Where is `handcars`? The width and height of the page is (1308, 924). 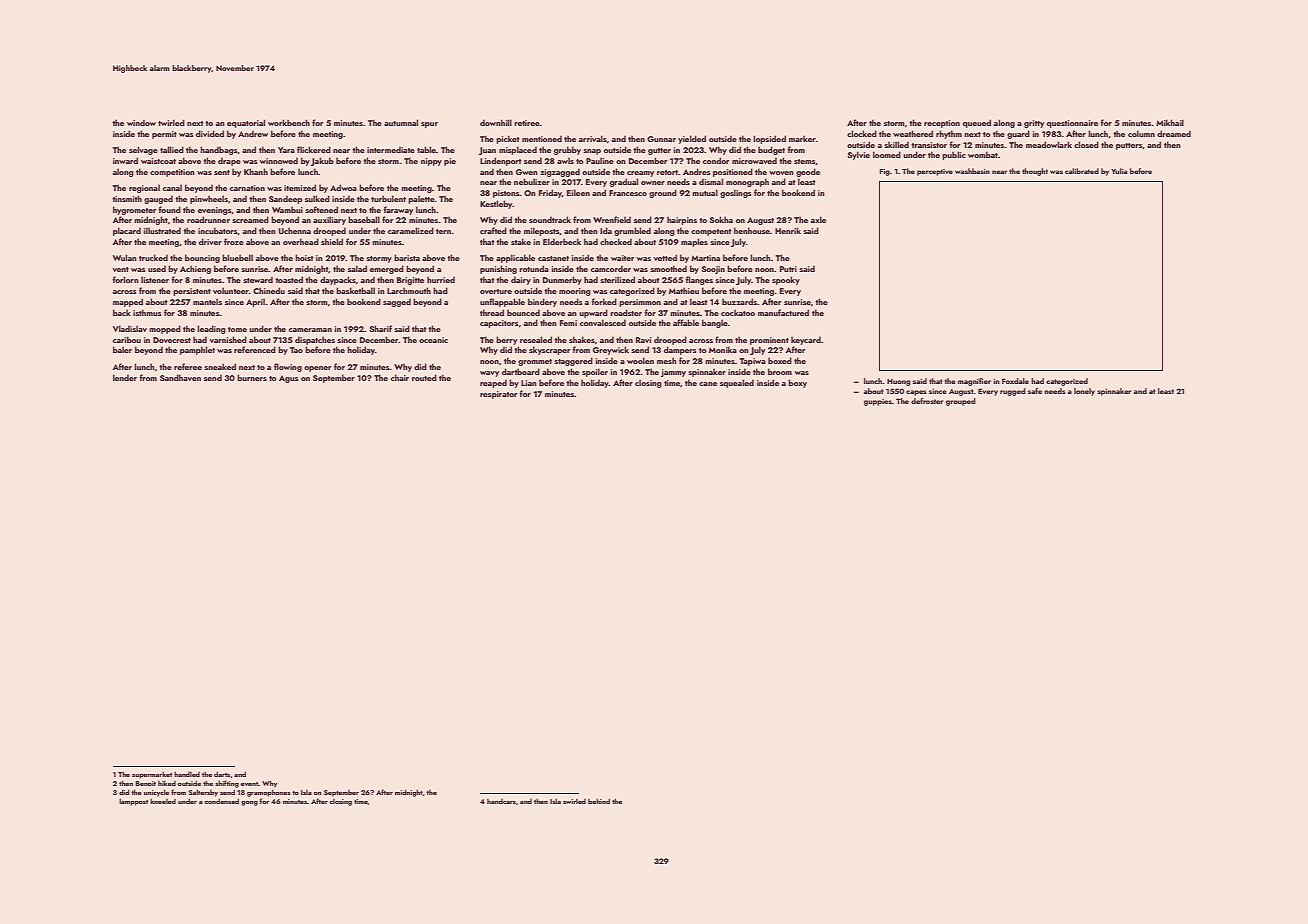 handcars is located at coordinates (501, 801).
